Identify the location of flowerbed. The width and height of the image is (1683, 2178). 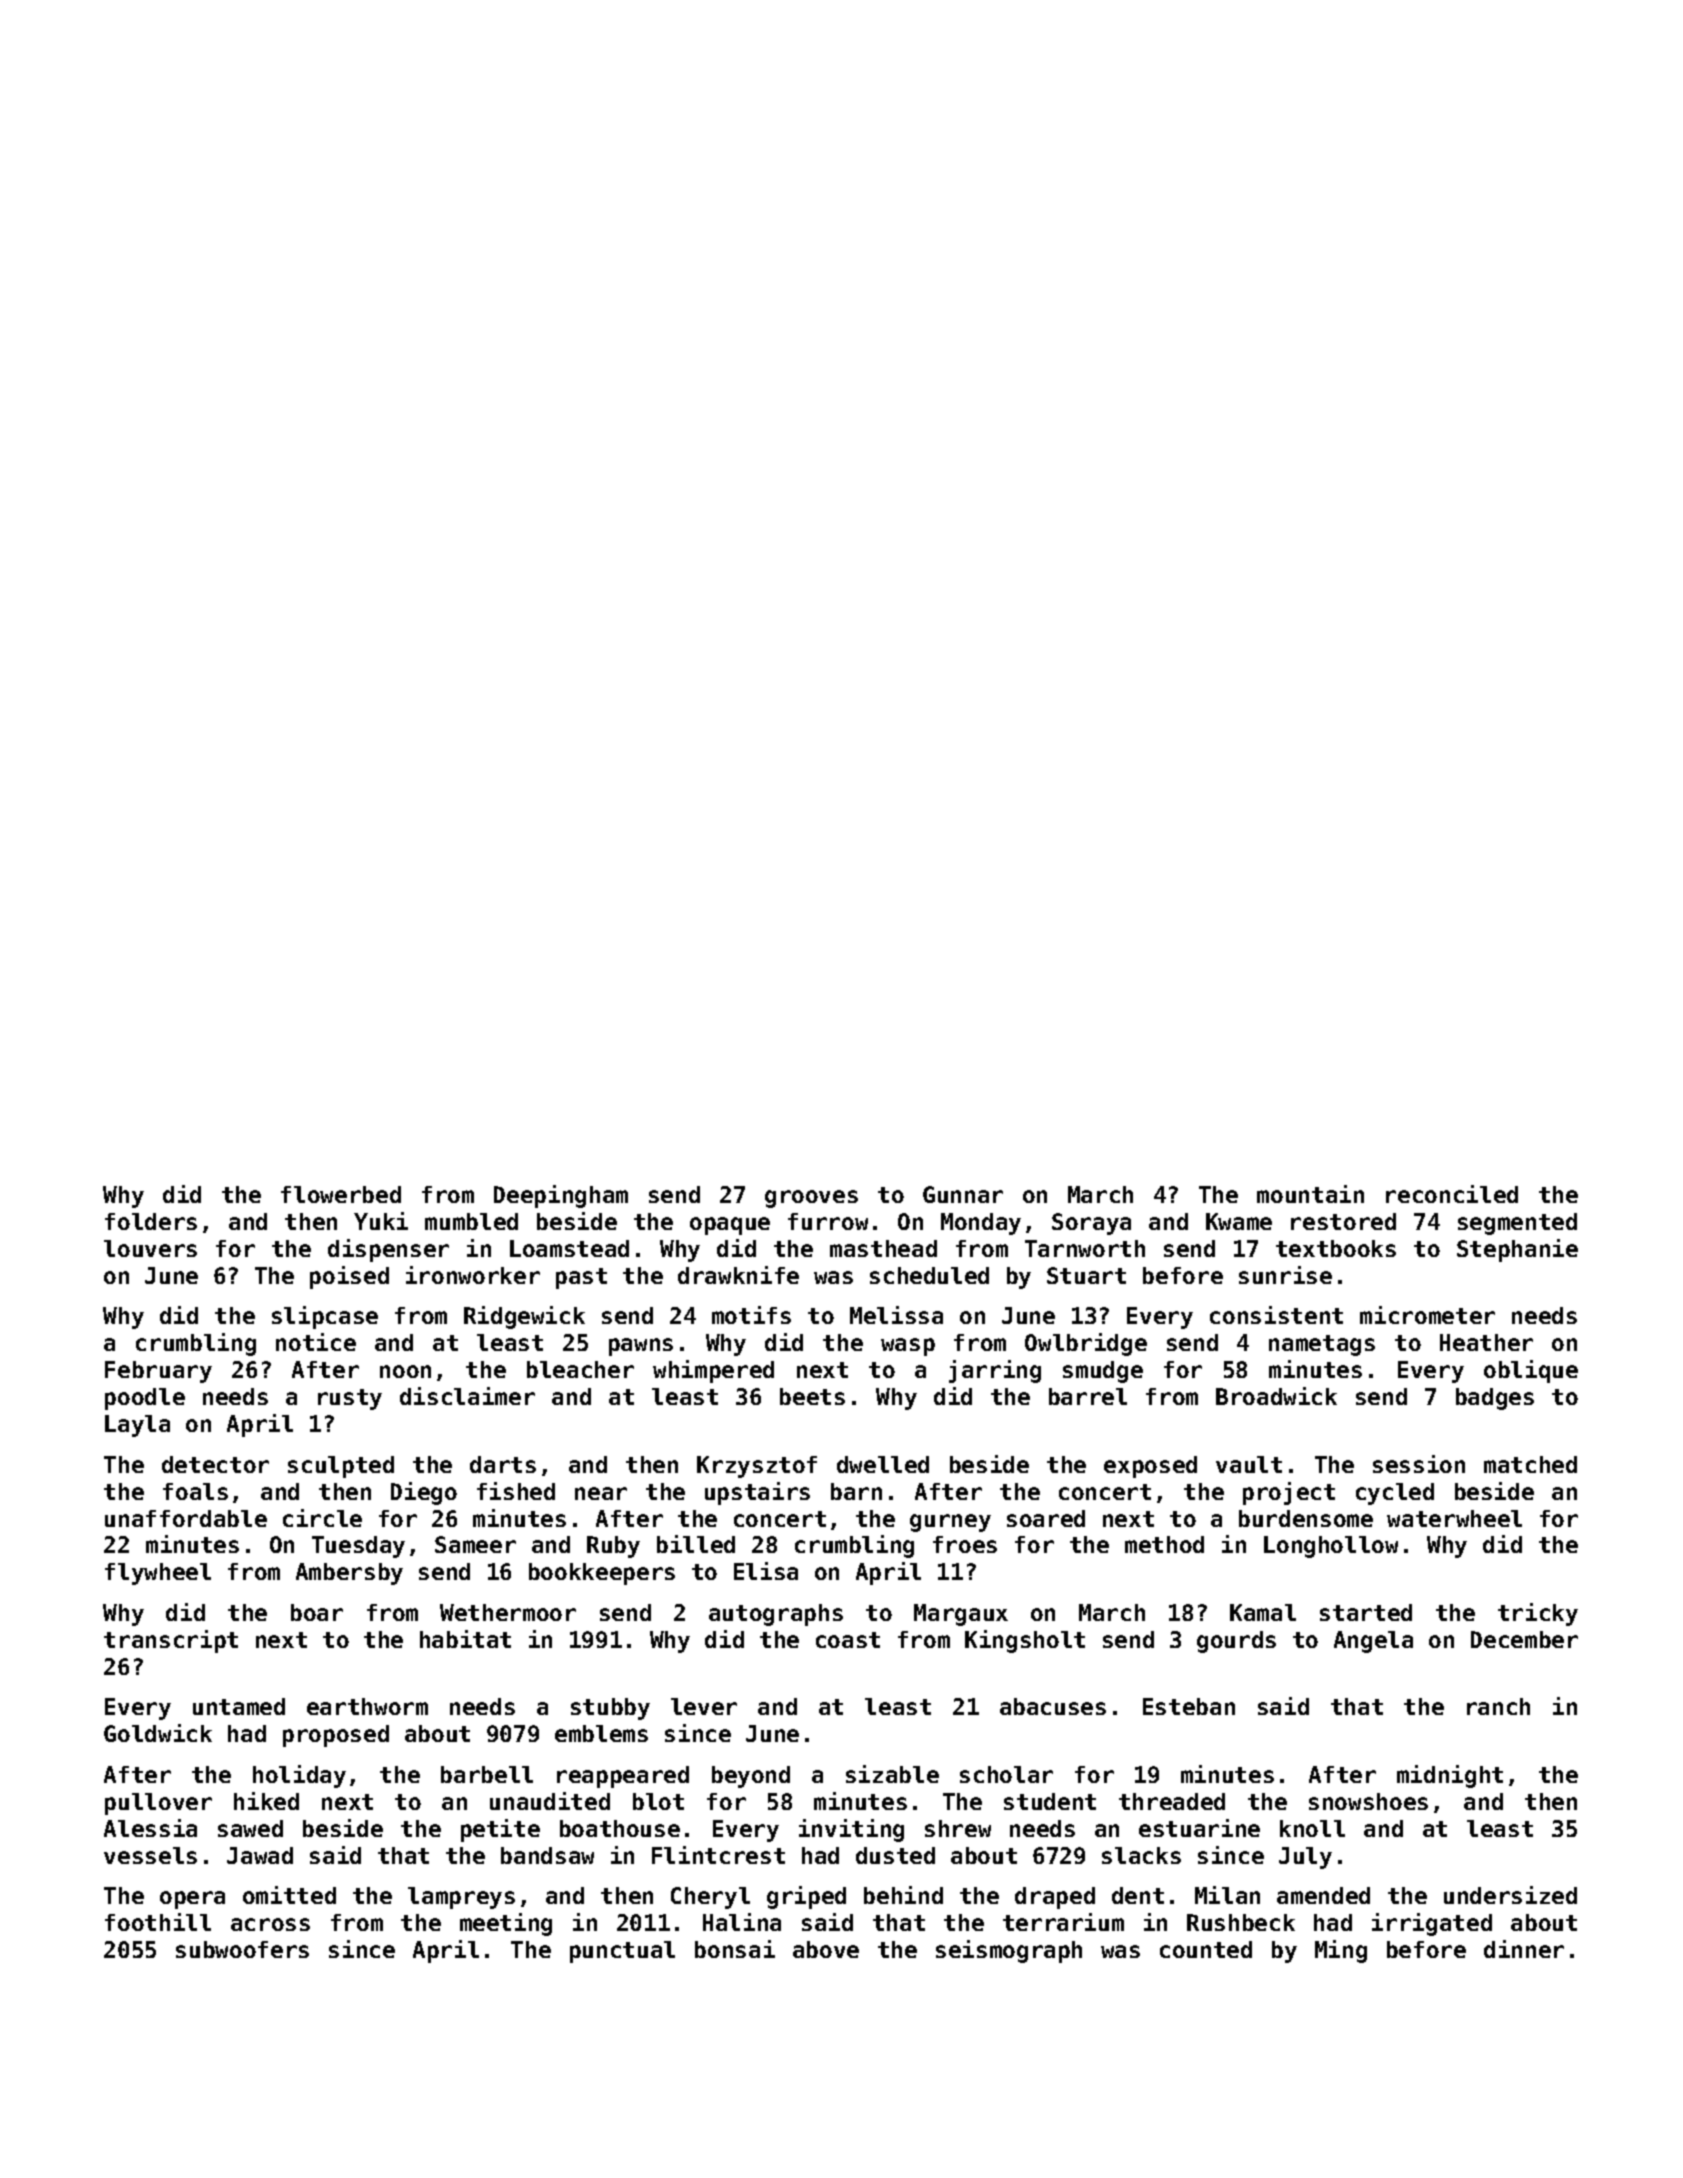
(341, 1194).
